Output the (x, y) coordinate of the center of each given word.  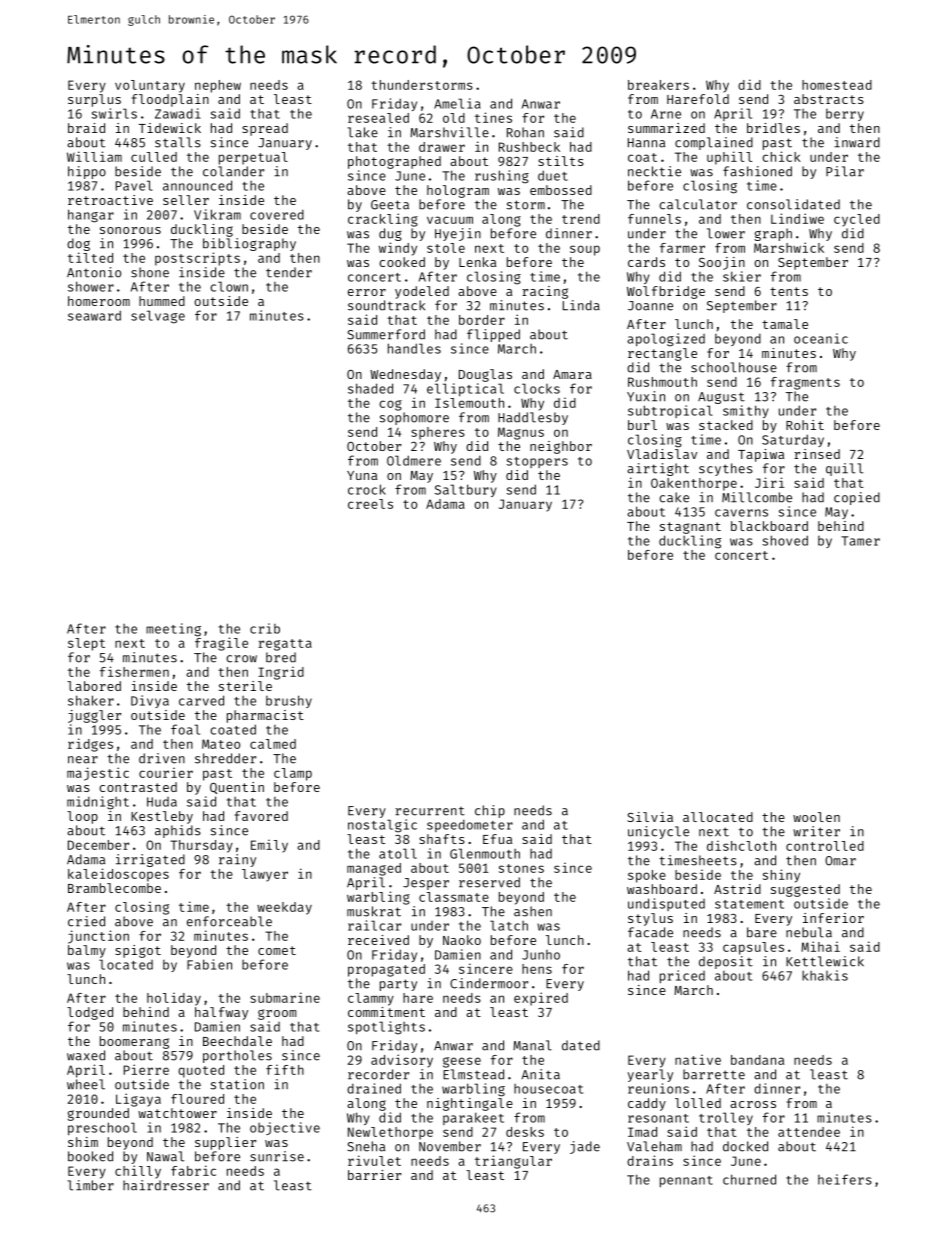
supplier (225, 1143)
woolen (816, 817)
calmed (273, 744)
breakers (658, 85)
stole (446, 248)
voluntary (150, 86)
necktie (654, 171)
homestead (837, 85)
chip (490, 811)
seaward (94, 315)
